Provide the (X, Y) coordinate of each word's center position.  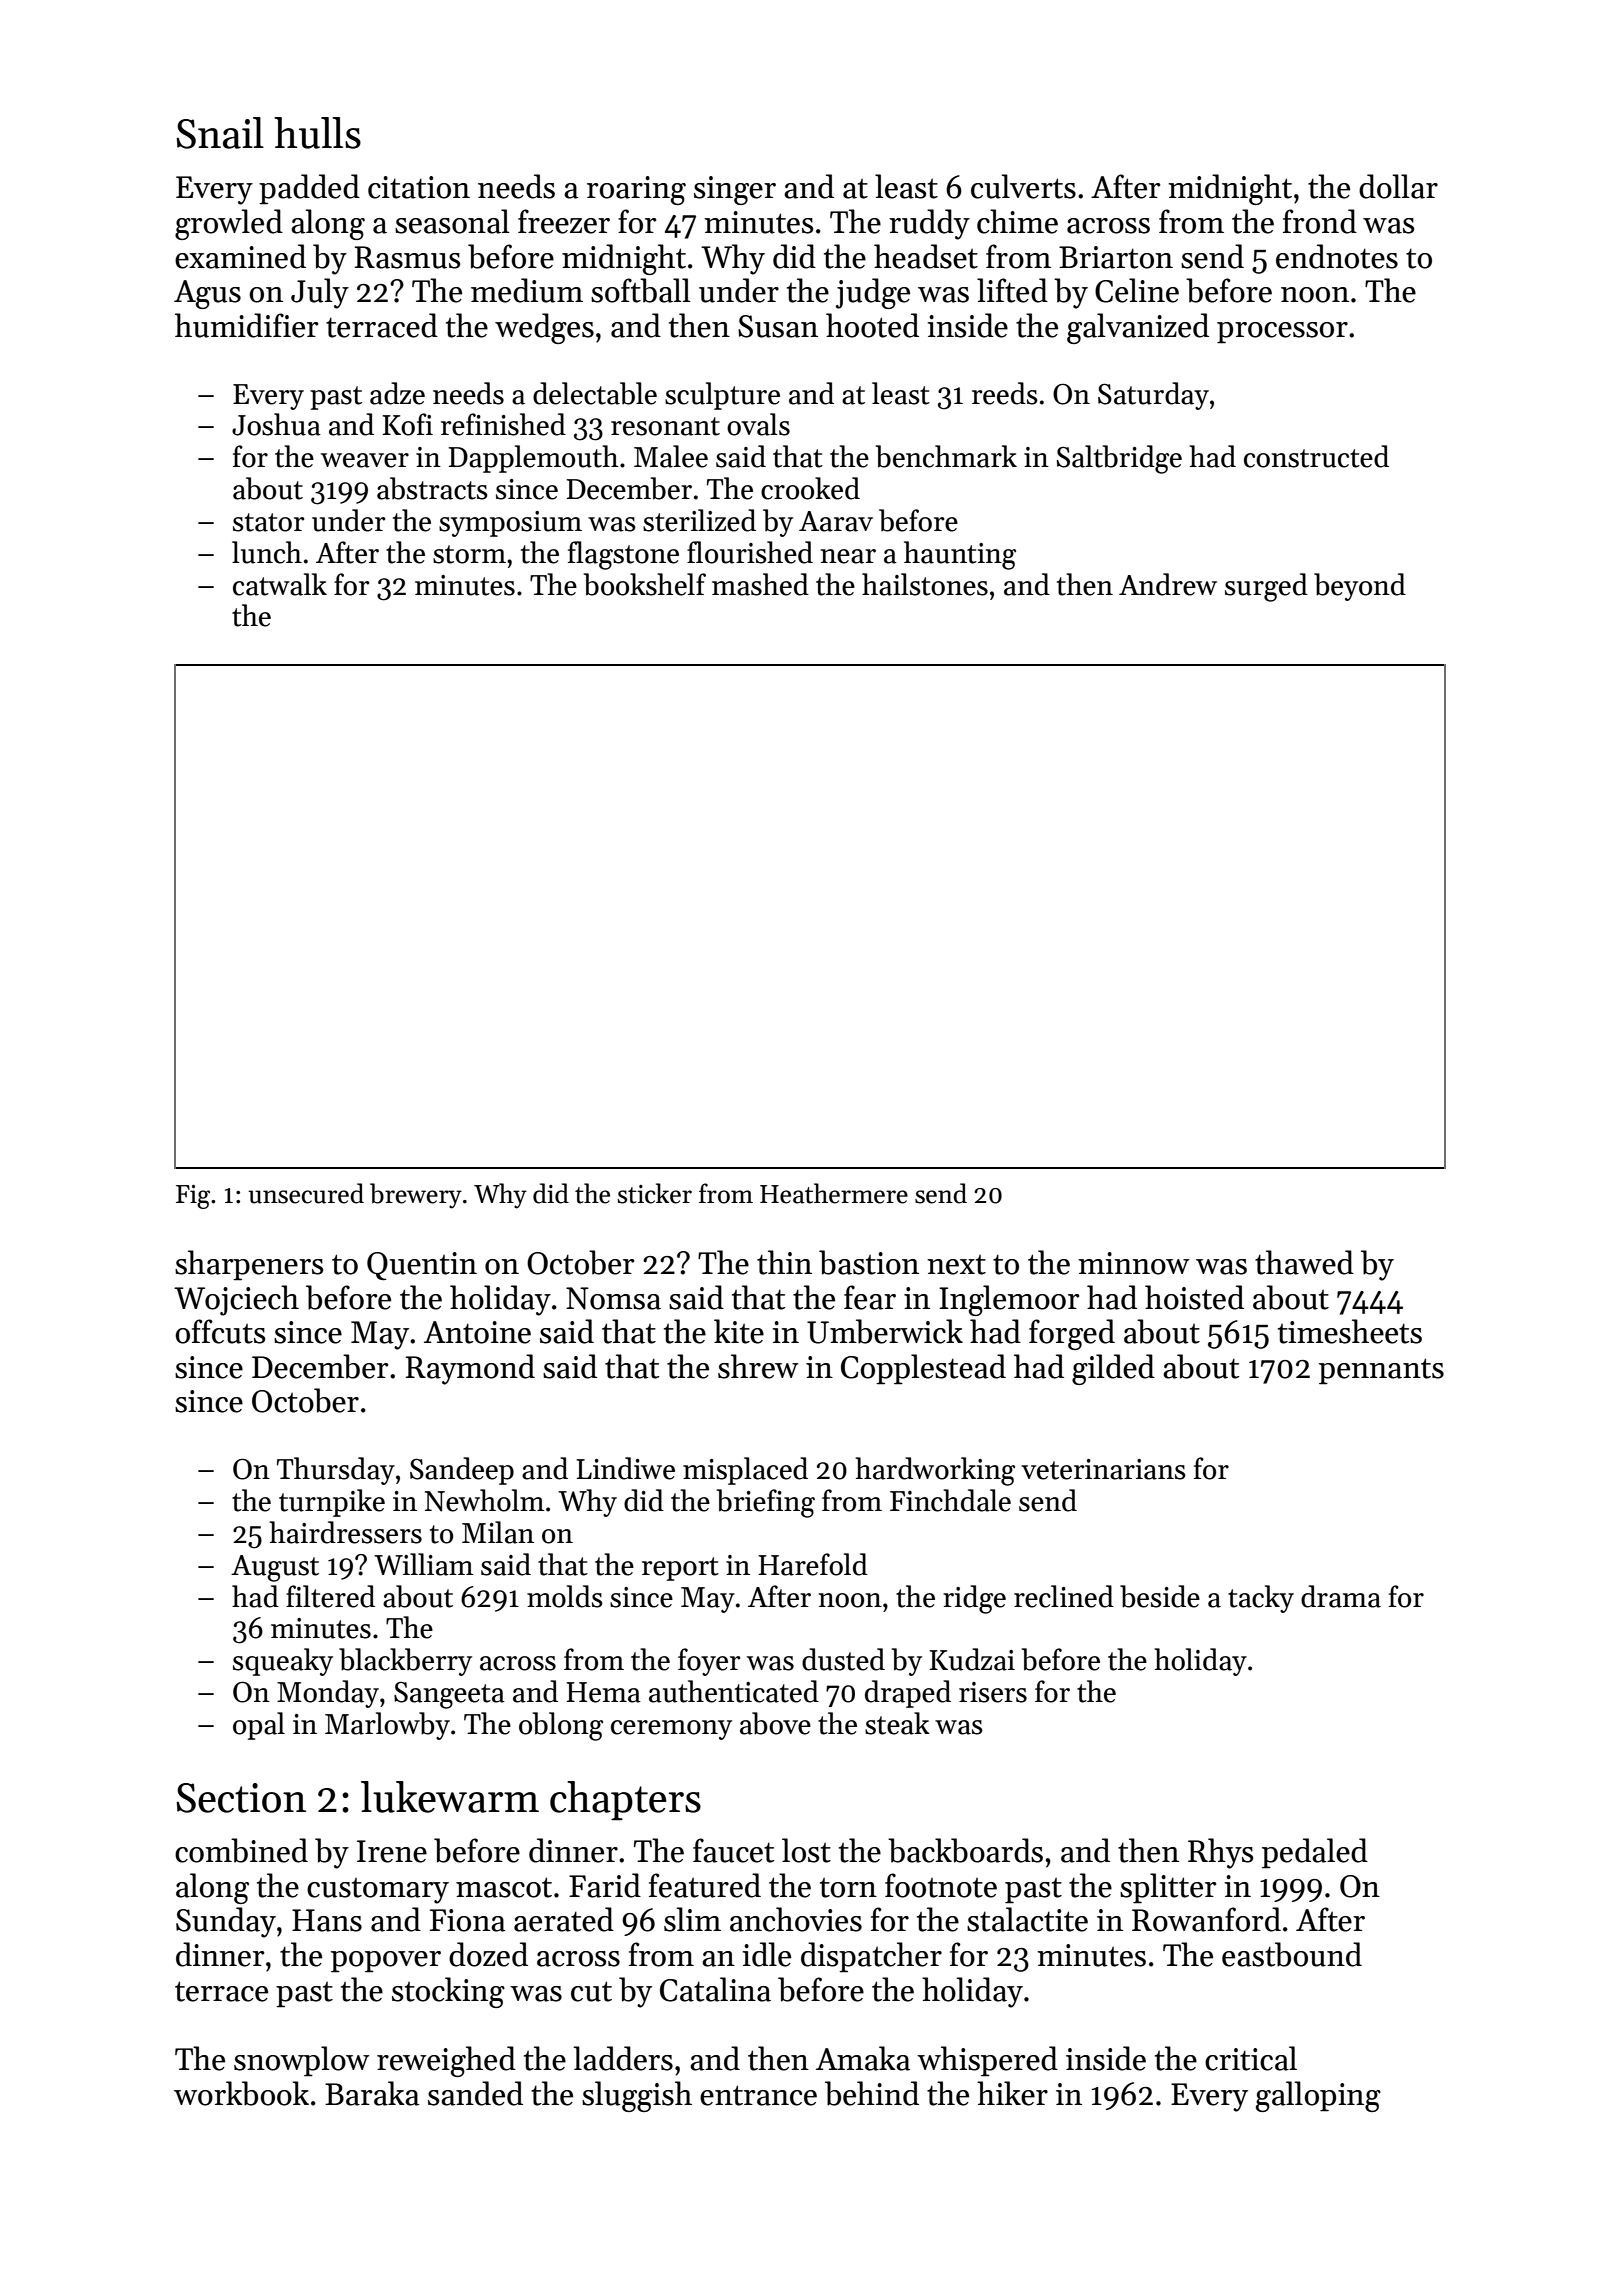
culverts (1023, 186)
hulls (317, 133)
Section (241, 1798)
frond (1320, 221)
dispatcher (871, 1957)
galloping (1318, 2096)
